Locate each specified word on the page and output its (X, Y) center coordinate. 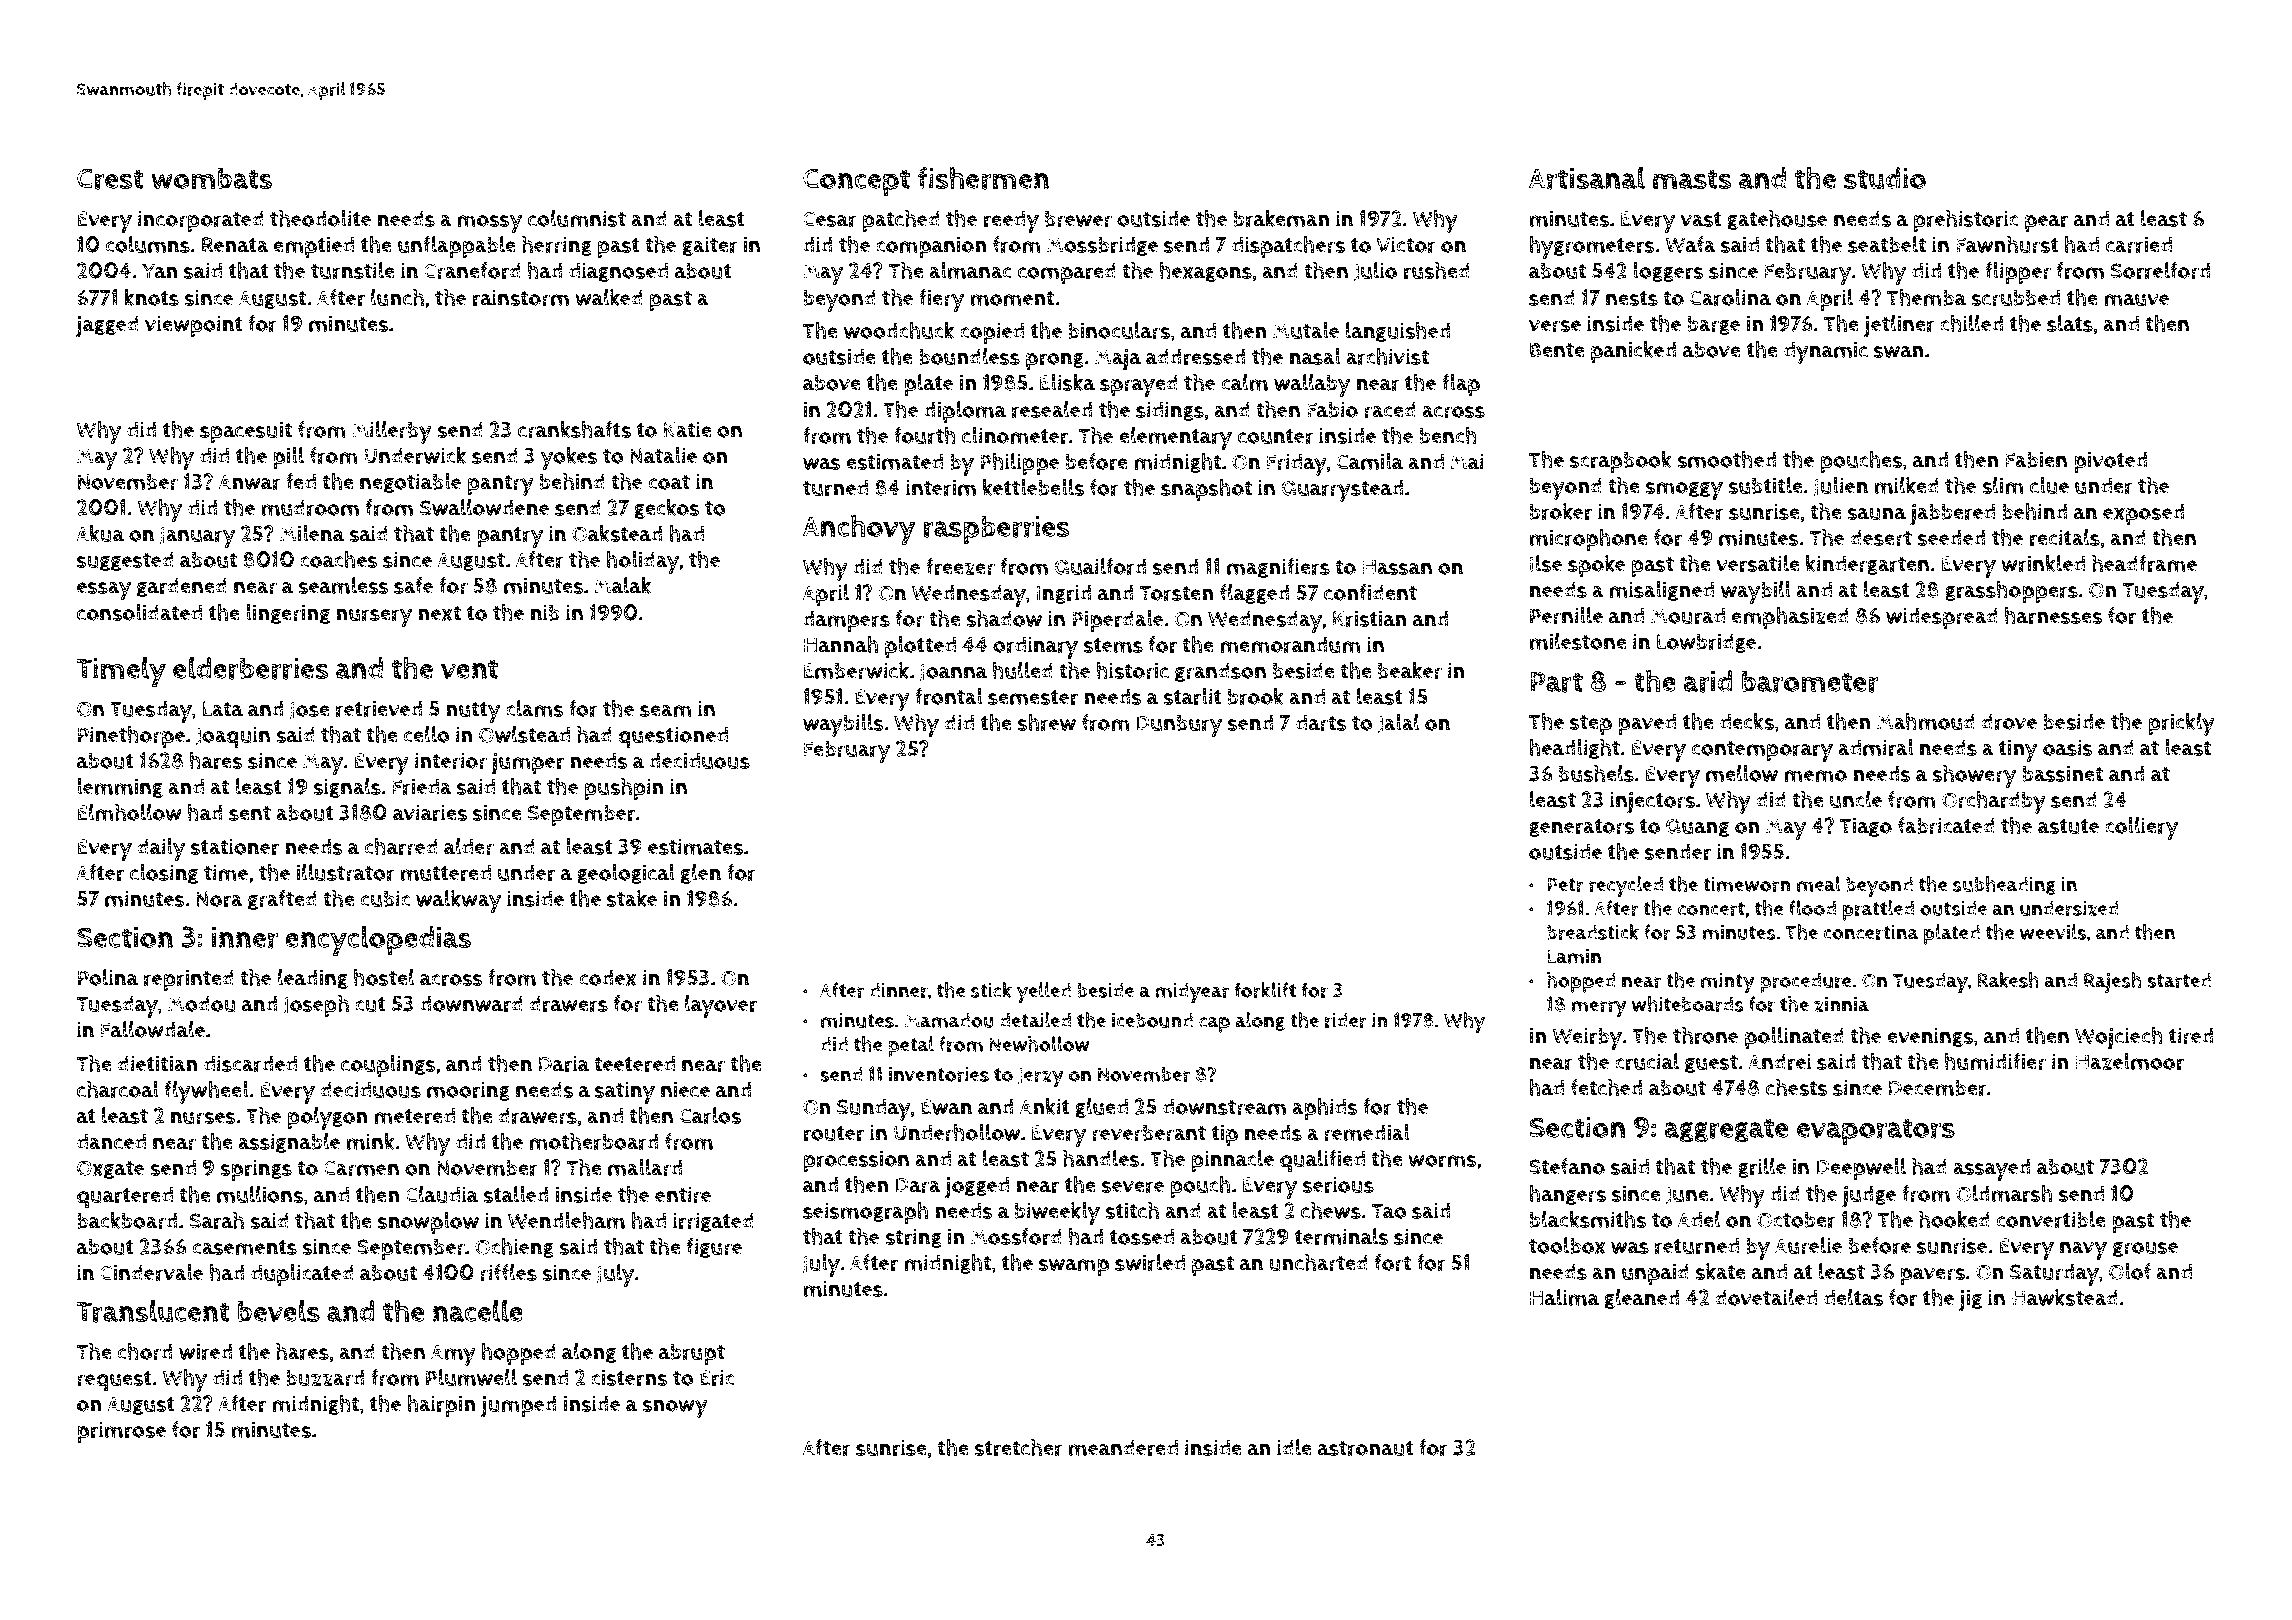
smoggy (1684, 491)
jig (1970, 1300)
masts (1692, 179)
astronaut (1366, 1448)
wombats (211, 178)
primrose (121, 1432)
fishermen (983, 178)
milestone (1578, 641)
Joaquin (233, 737)
